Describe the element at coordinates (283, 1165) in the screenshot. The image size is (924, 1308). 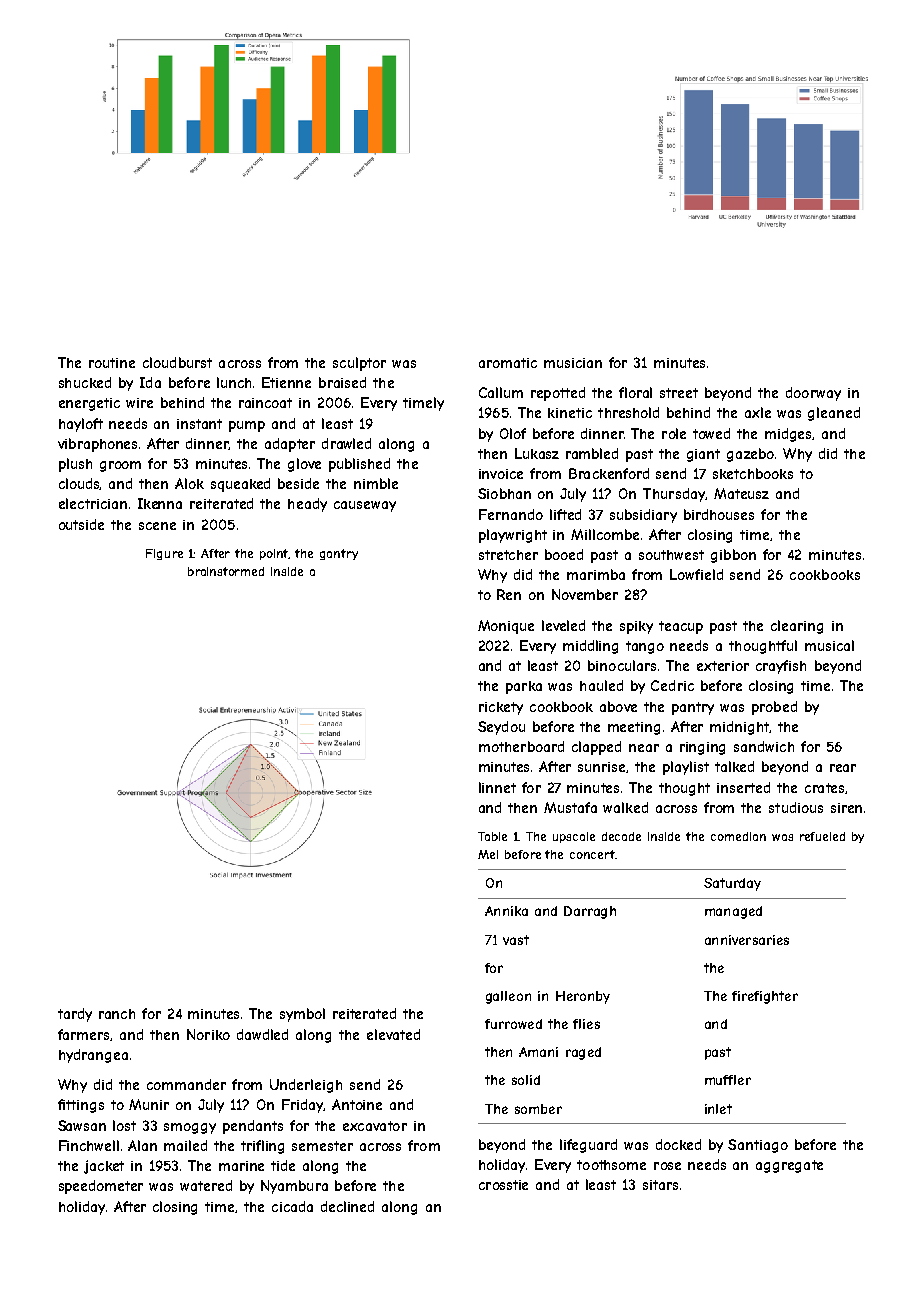
I see `tide` at that location.
